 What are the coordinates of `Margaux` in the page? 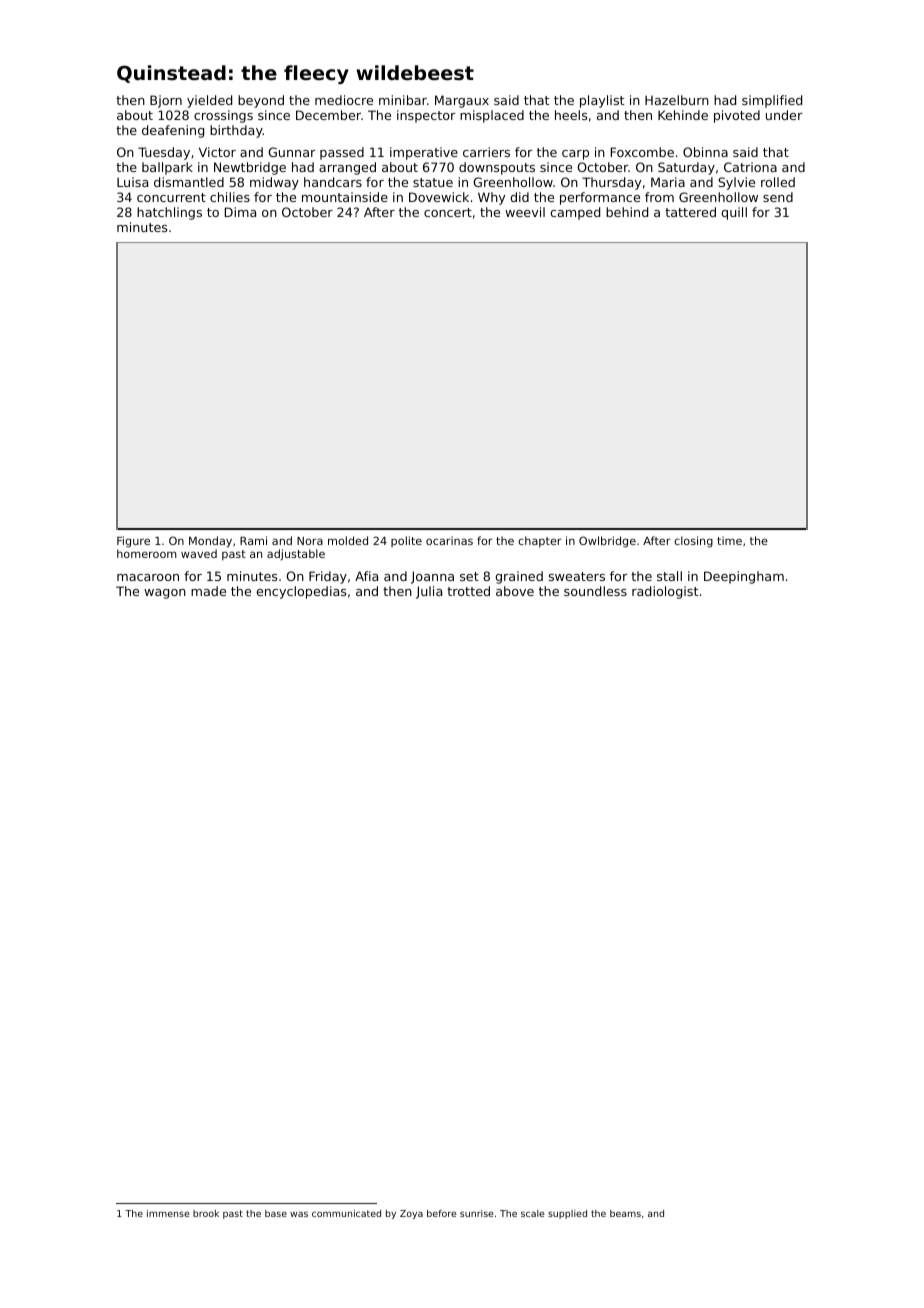 It's located at (462, 101).
